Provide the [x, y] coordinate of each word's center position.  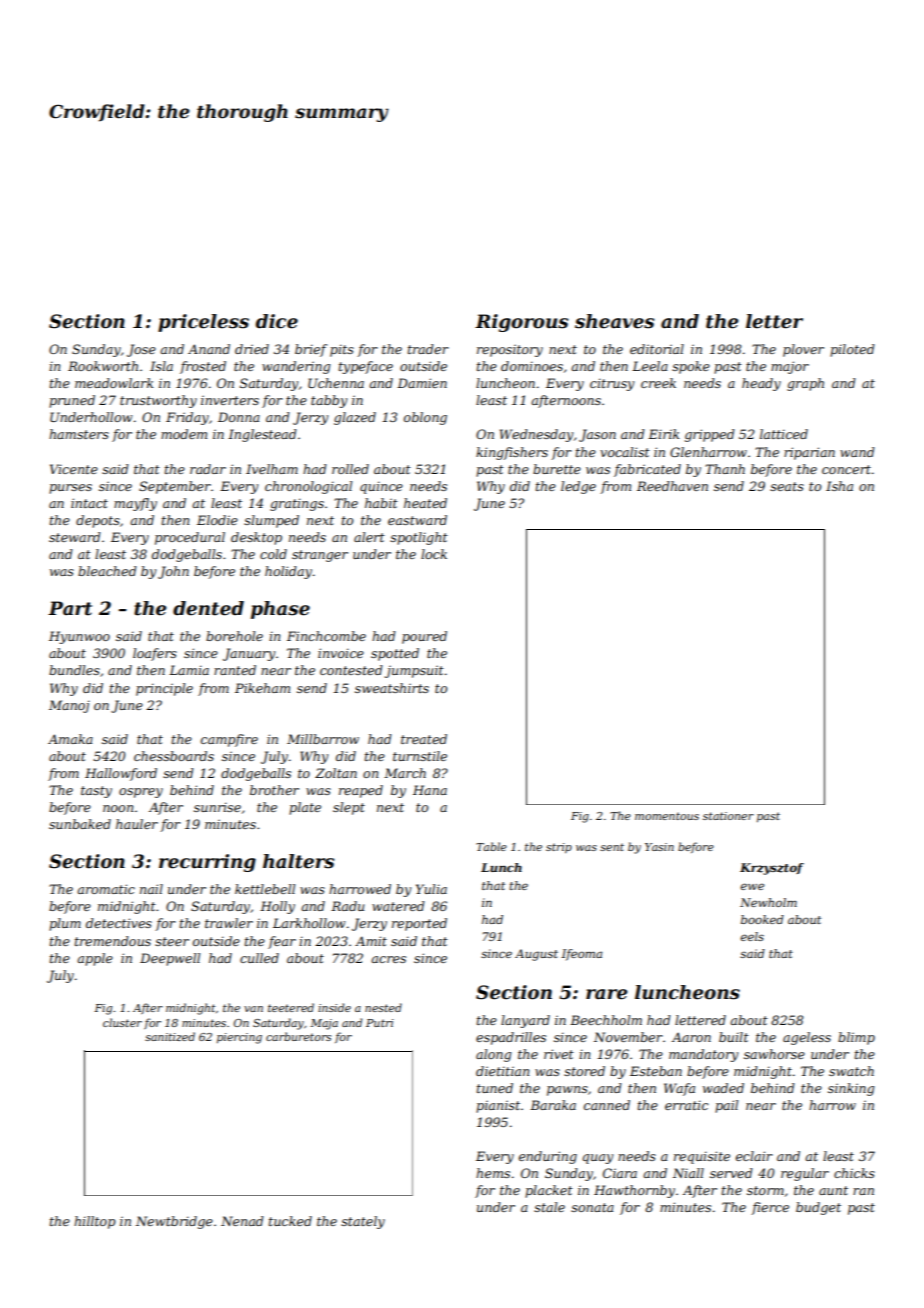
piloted [852, 350]
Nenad [242, 1221]
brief [311, 350]
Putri [380, 1023]
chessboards [174, 756]
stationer [728, 816]
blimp [856, 1038]
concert [846, 469]
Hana [430, 790]
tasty [96, 792]
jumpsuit [414, 671]
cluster [122, 1022]
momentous [667, 816]
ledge [578, 487]
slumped [271, 521]
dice [277, 321]
